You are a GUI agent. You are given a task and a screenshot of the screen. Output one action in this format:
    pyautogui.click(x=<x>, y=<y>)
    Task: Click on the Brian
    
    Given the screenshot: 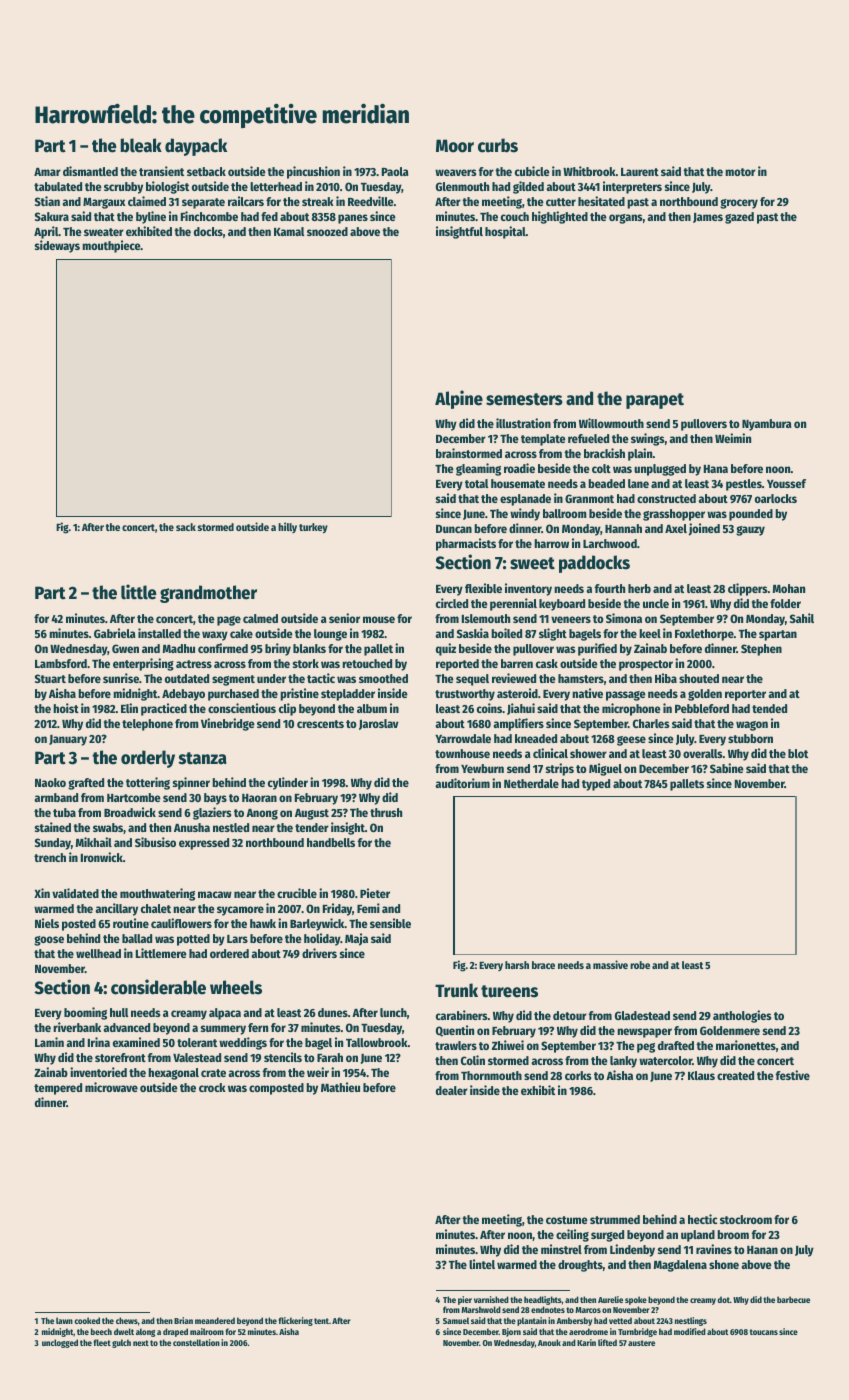 What is the action you would take?
    pyautogui.click(x=183, y=1320)
